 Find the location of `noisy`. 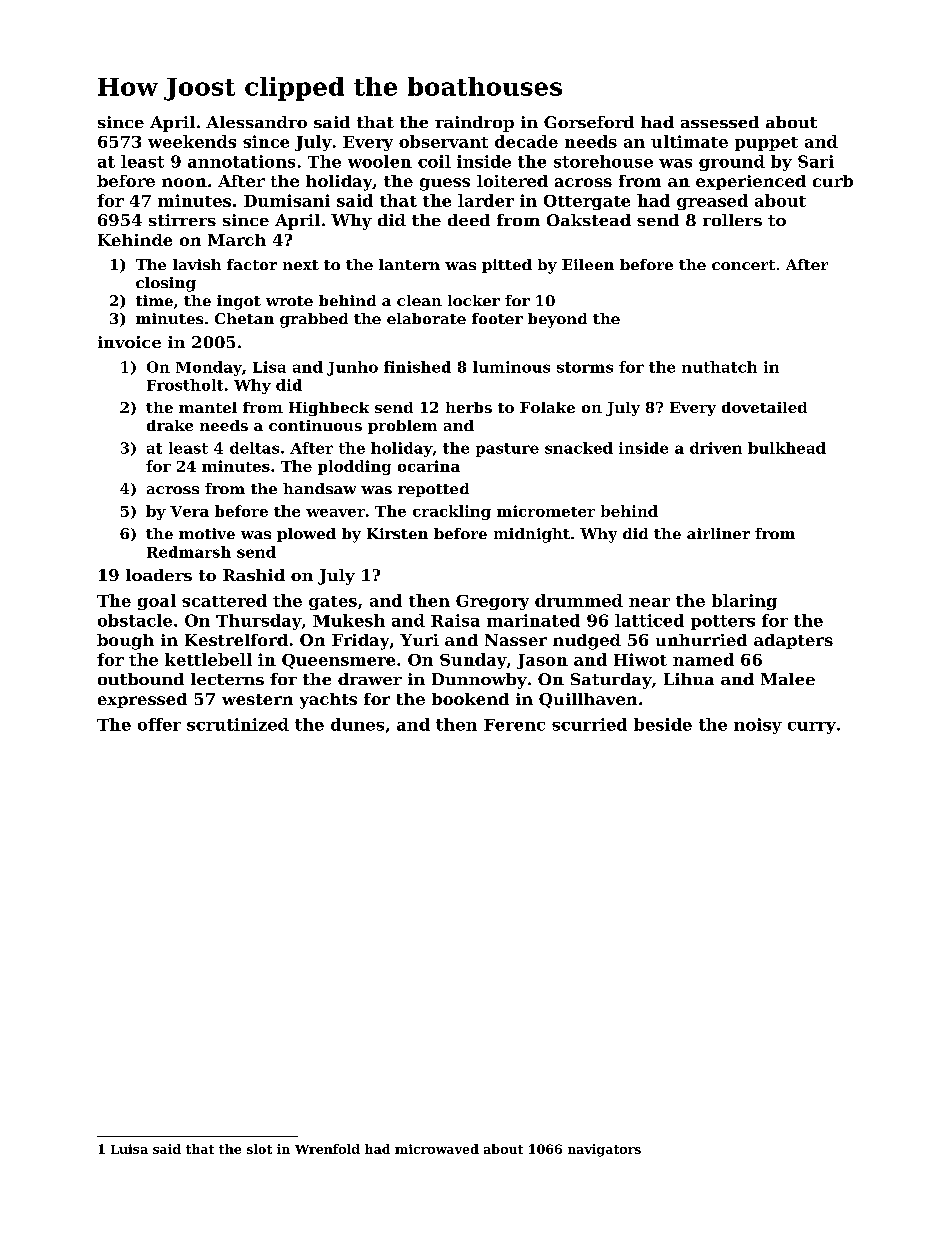

noisy is located at coordinates (758, 726).
